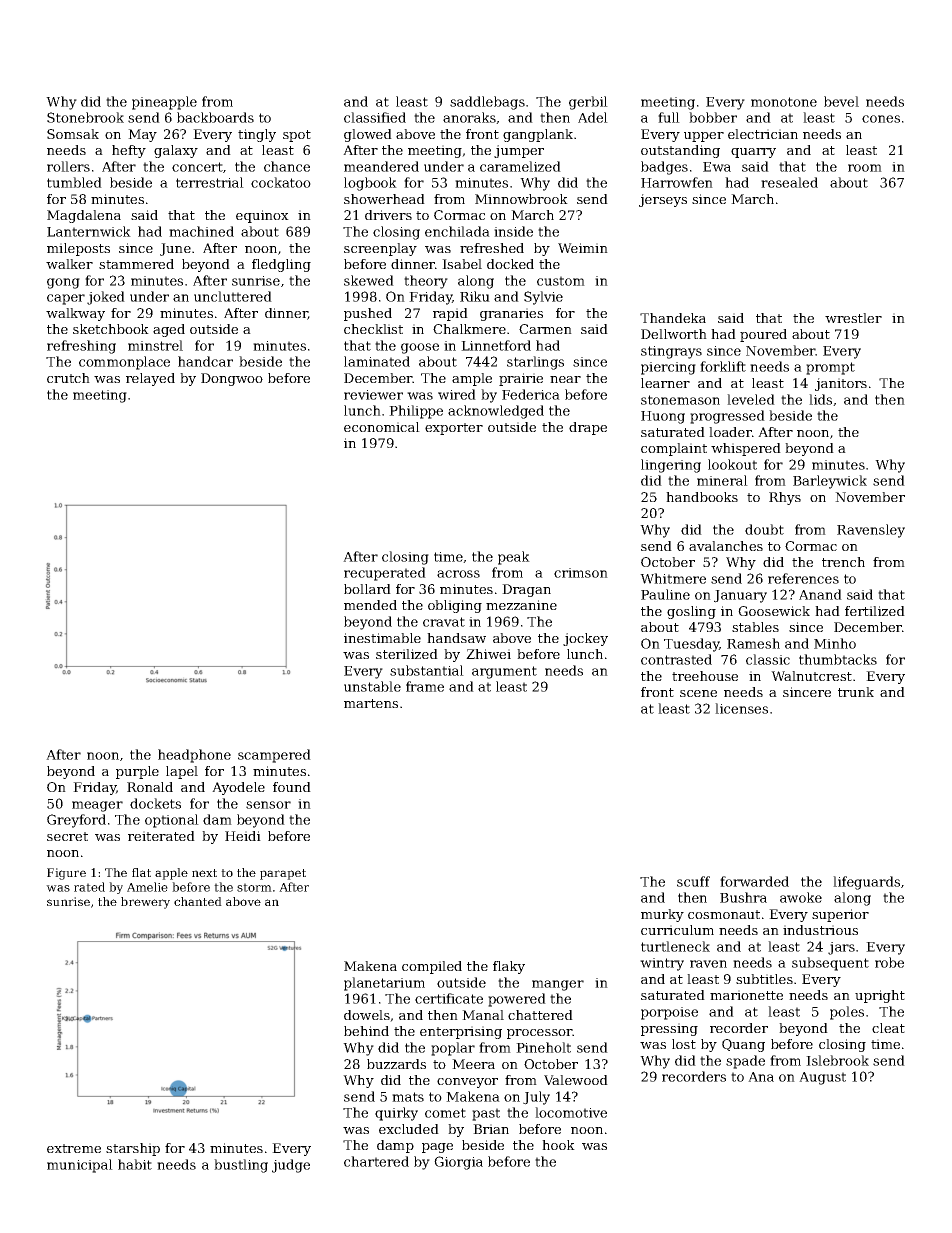 This document has width=952, height=1233. Describe the element at coordinates (198, 901) in the document. I see `chanted` at that location.
